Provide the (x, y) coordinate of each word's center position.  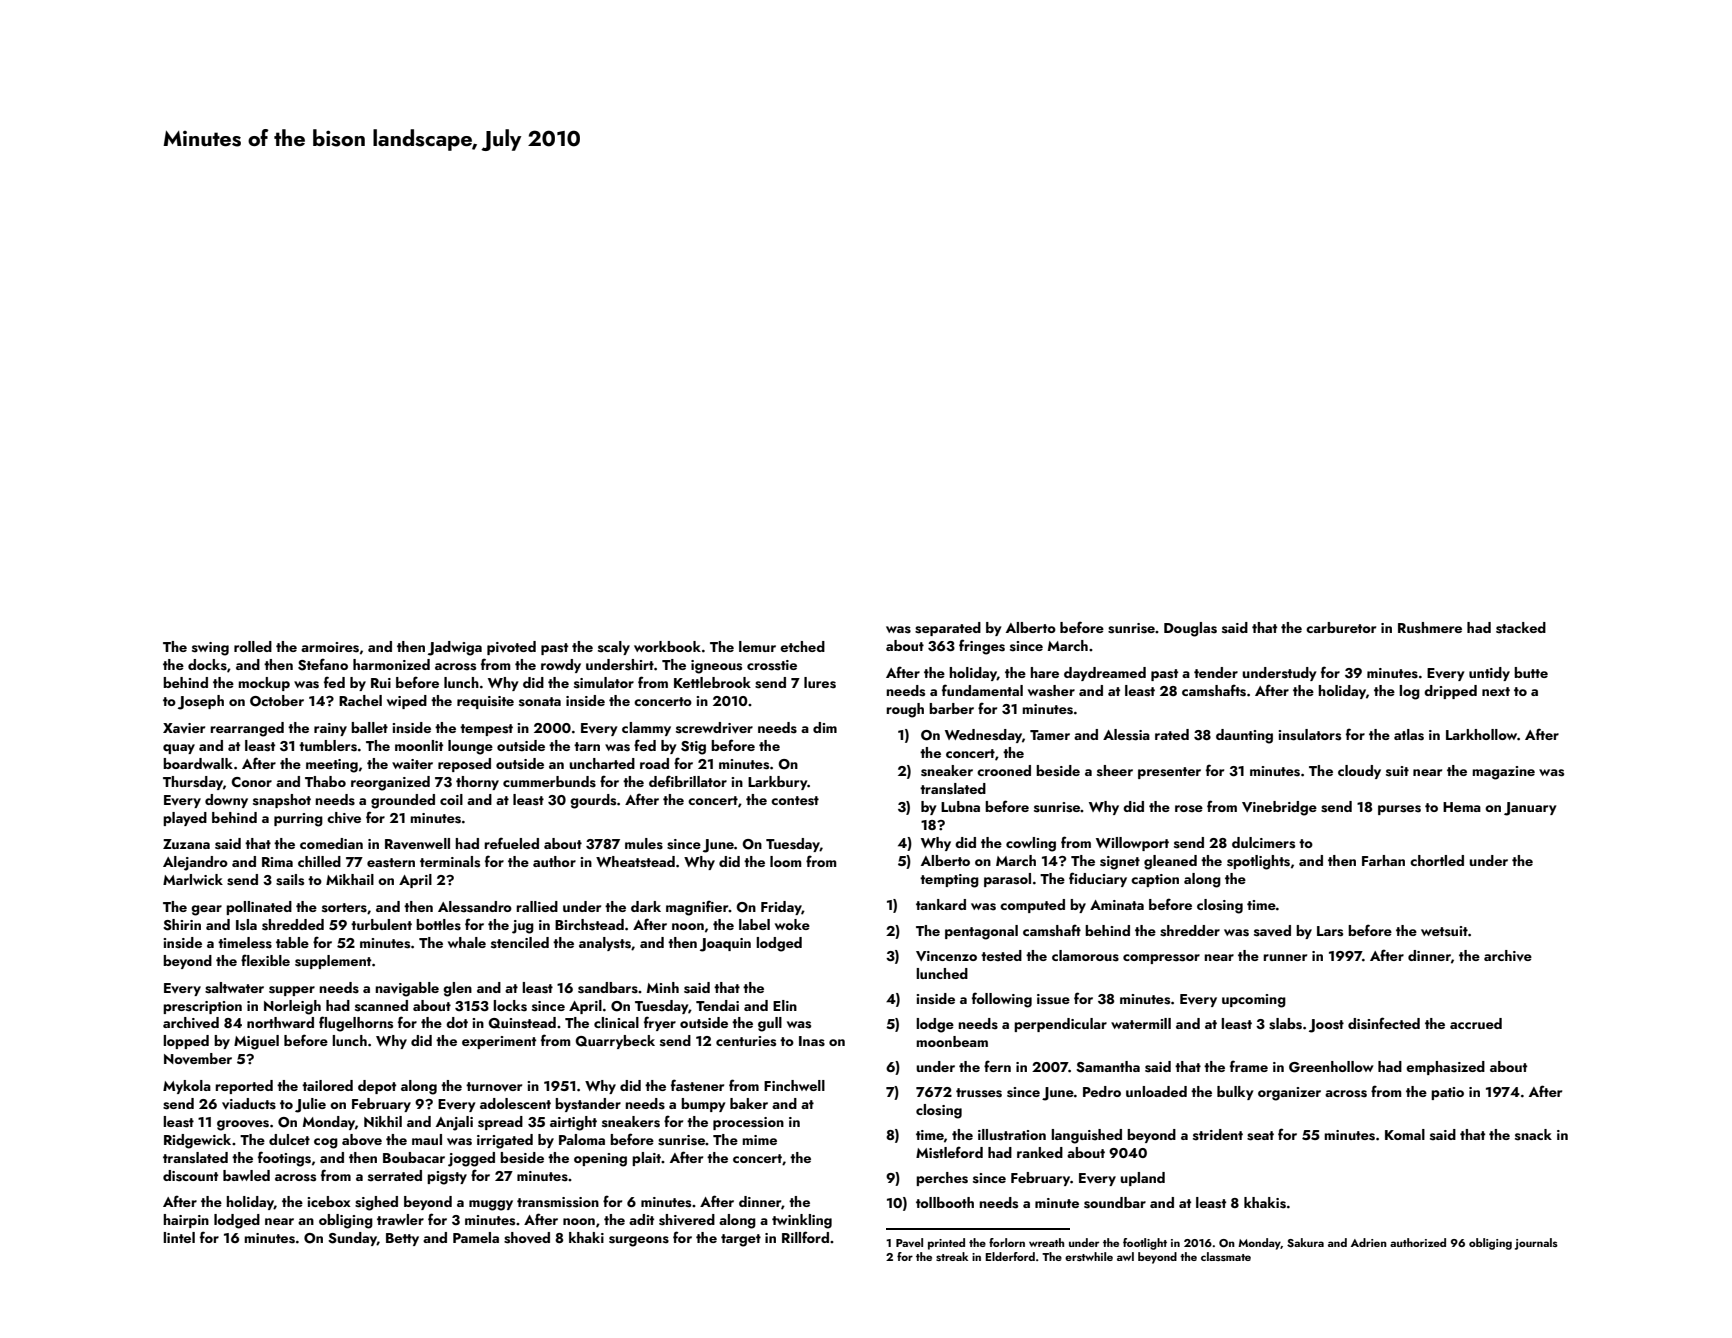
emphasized (1445, 1068)
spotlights (1258, 862)
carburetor (1341, 627)
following (1002, 1000)
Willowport (1132, 844)
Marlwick (193, 879)
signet (1120, 863)
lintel (179, 1237)
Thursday (193, 783)
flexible (265, 960)
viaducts (249, 1104)
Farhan (1383, 860)
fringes (982, 647)
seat (1260, 1136)
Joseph (201, 702)
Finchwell (794, 1085)
